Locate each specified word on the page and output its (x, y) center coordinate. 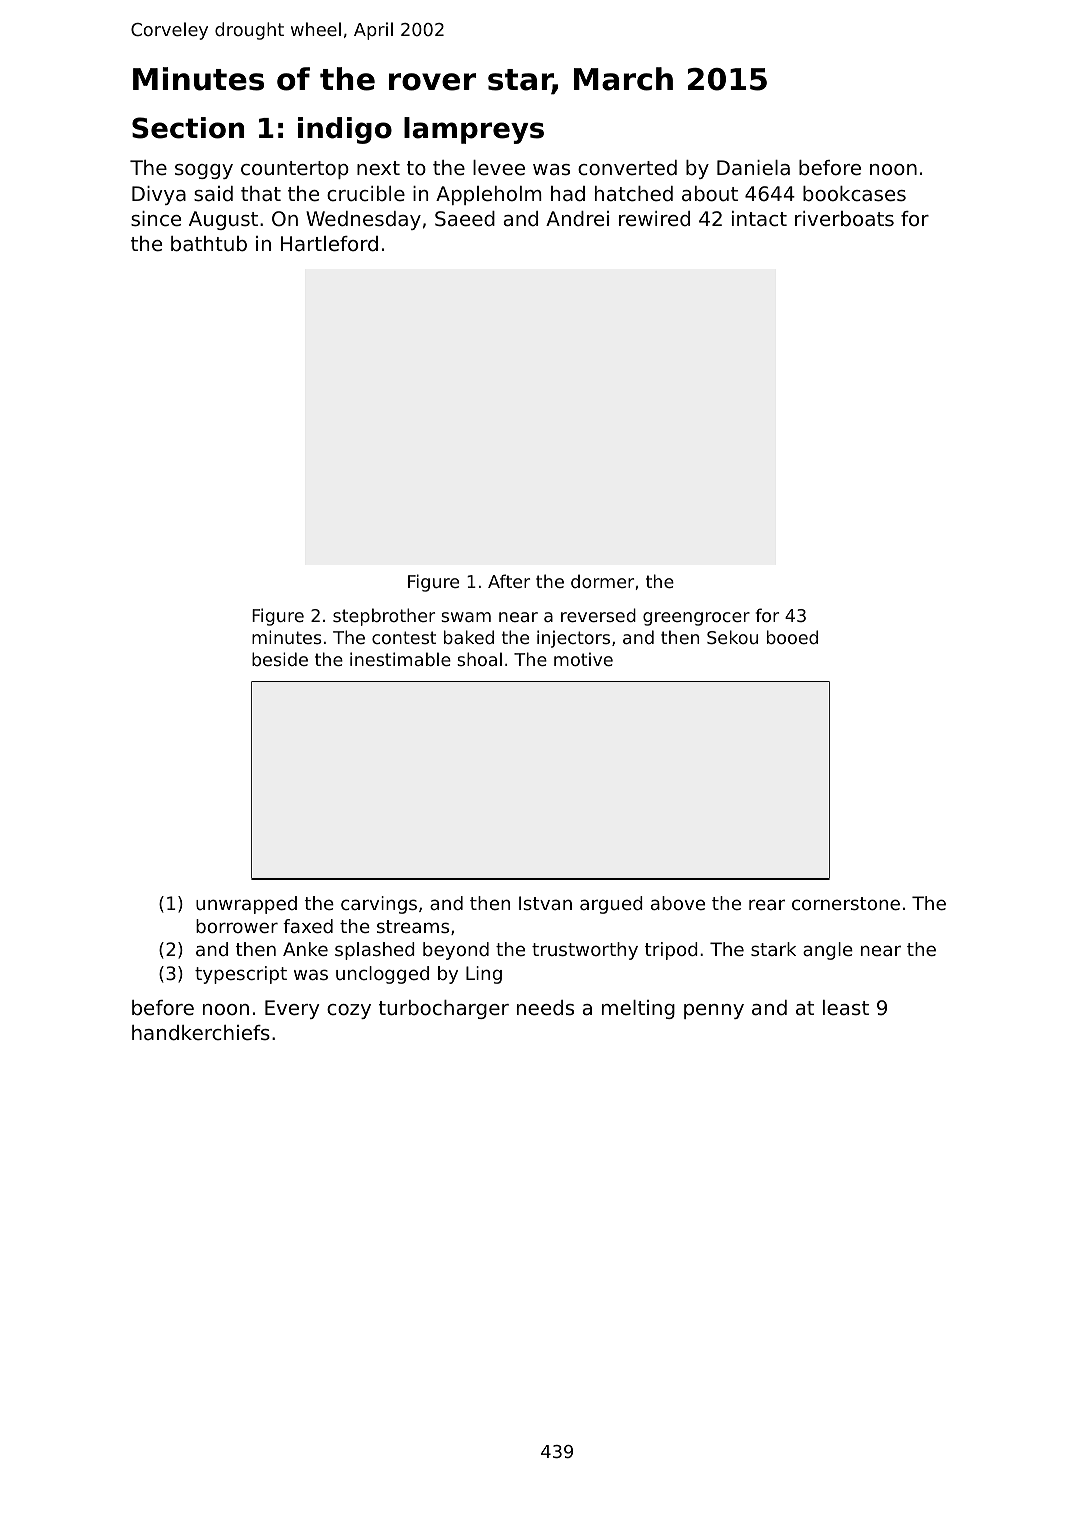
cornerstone (846, 903)
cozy (349, 1011)
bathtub (209, 244)
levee (499, 168)
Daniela (753, 168)
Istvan (545, 903)
